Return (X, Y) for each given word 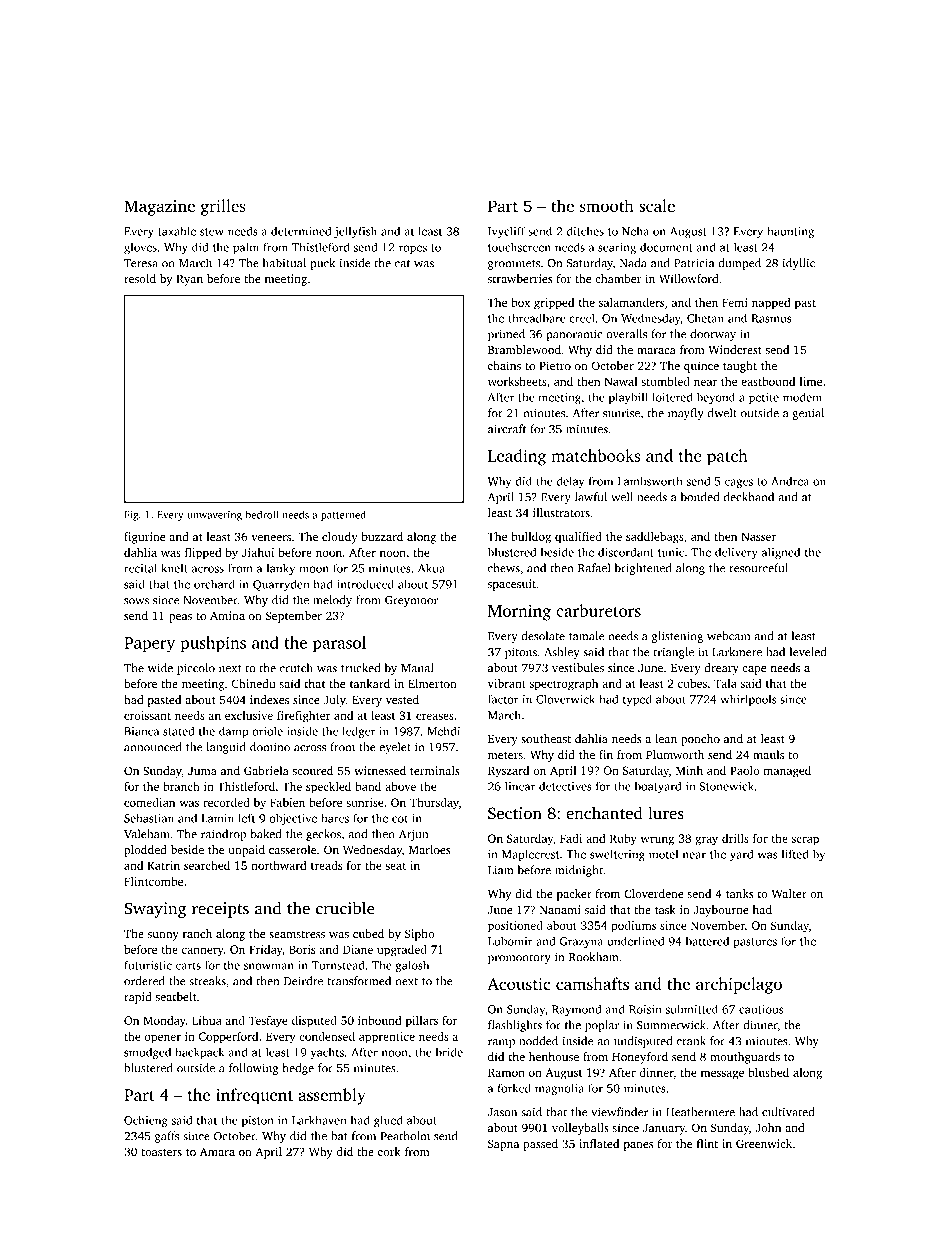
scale (657, 205)
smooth (607, 205)
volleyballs (580, 1129)
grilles (223, 207)
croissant (147, 715)
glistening (677, 637)
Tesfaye (268, 1022)
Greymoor (411, 601)
